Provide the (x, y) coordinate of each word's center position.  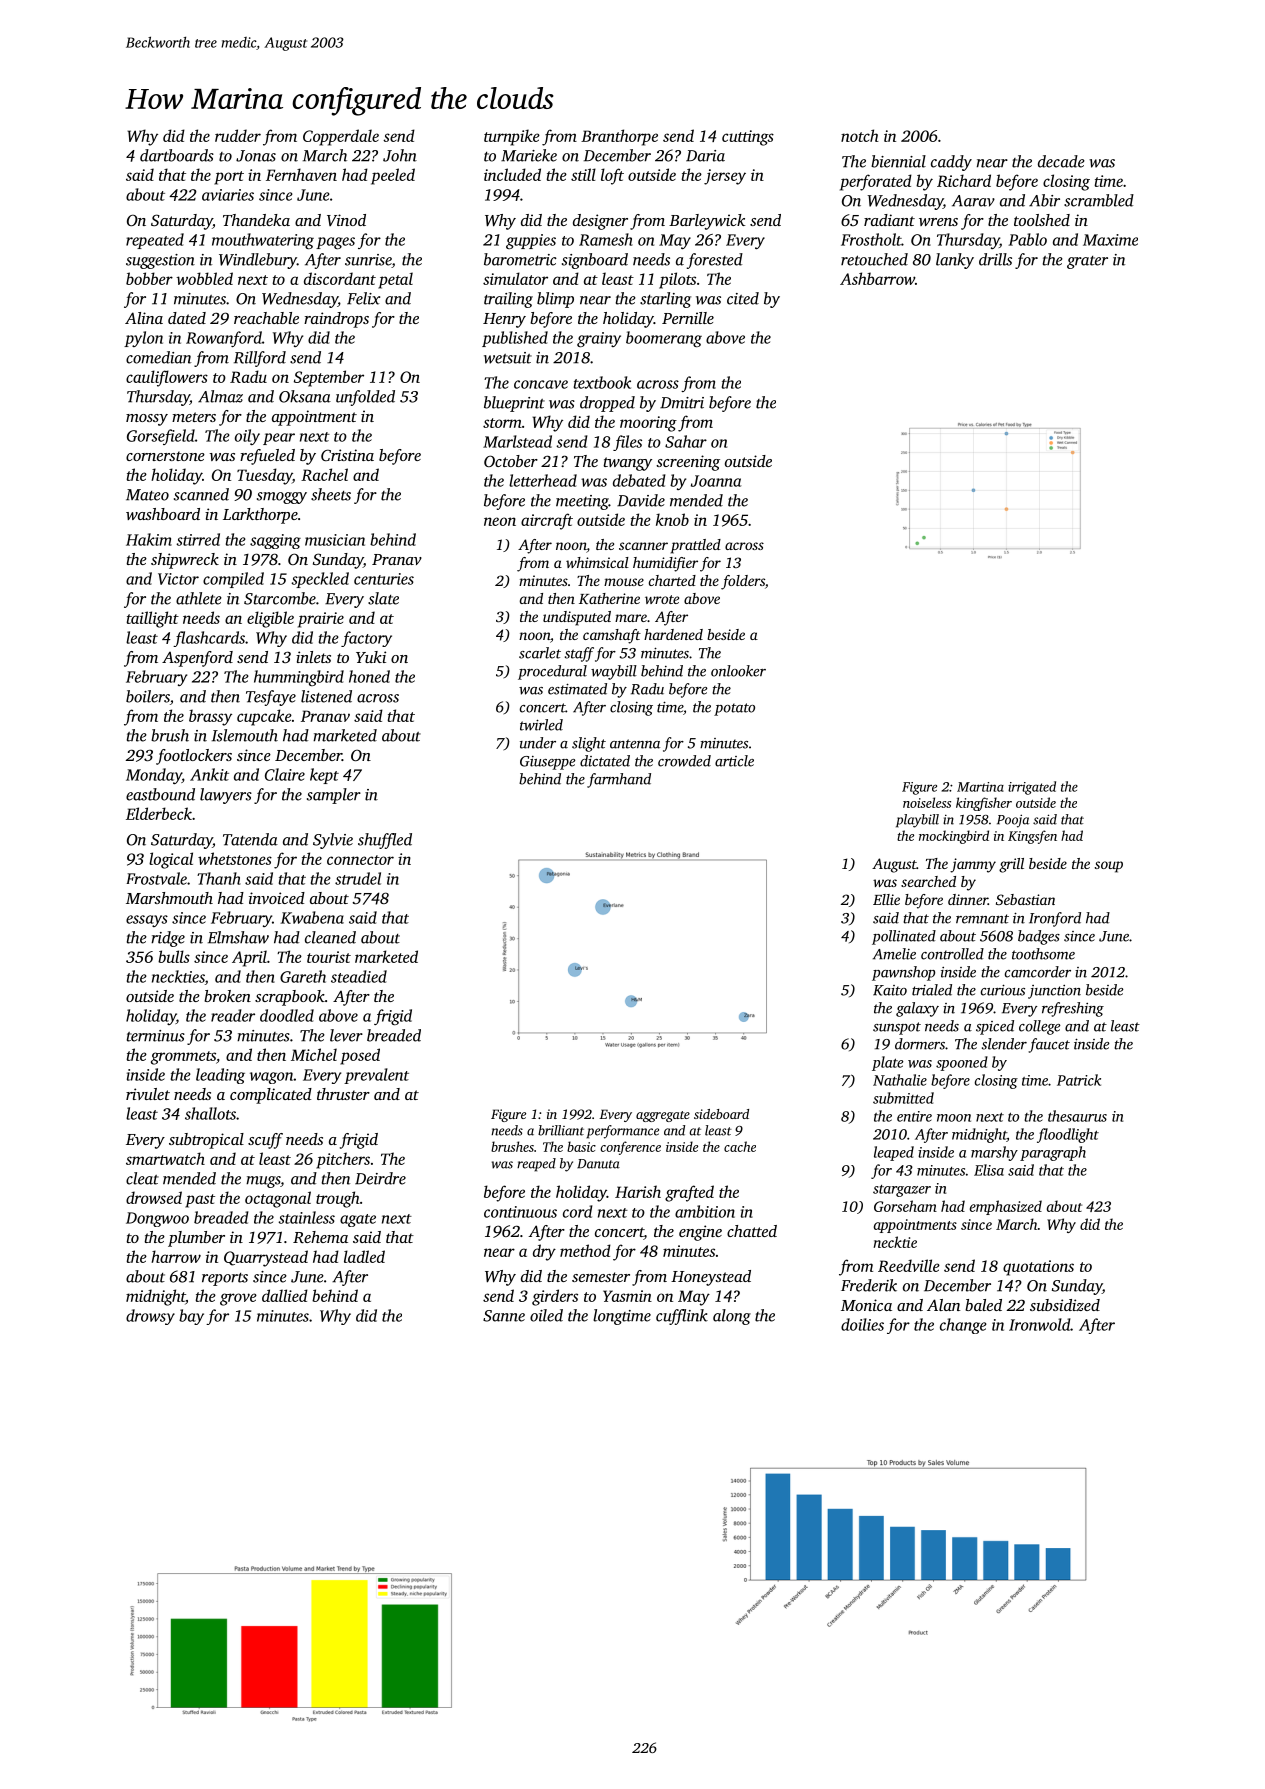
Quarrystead (266, 1258)
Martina (980, 787)
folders (743, 582)
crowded (684, 761)
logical (171, 860)
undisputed (577, 618)
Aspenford (197, 659)
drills (995, 259)
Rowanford (224, 339)
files (627, 443)
